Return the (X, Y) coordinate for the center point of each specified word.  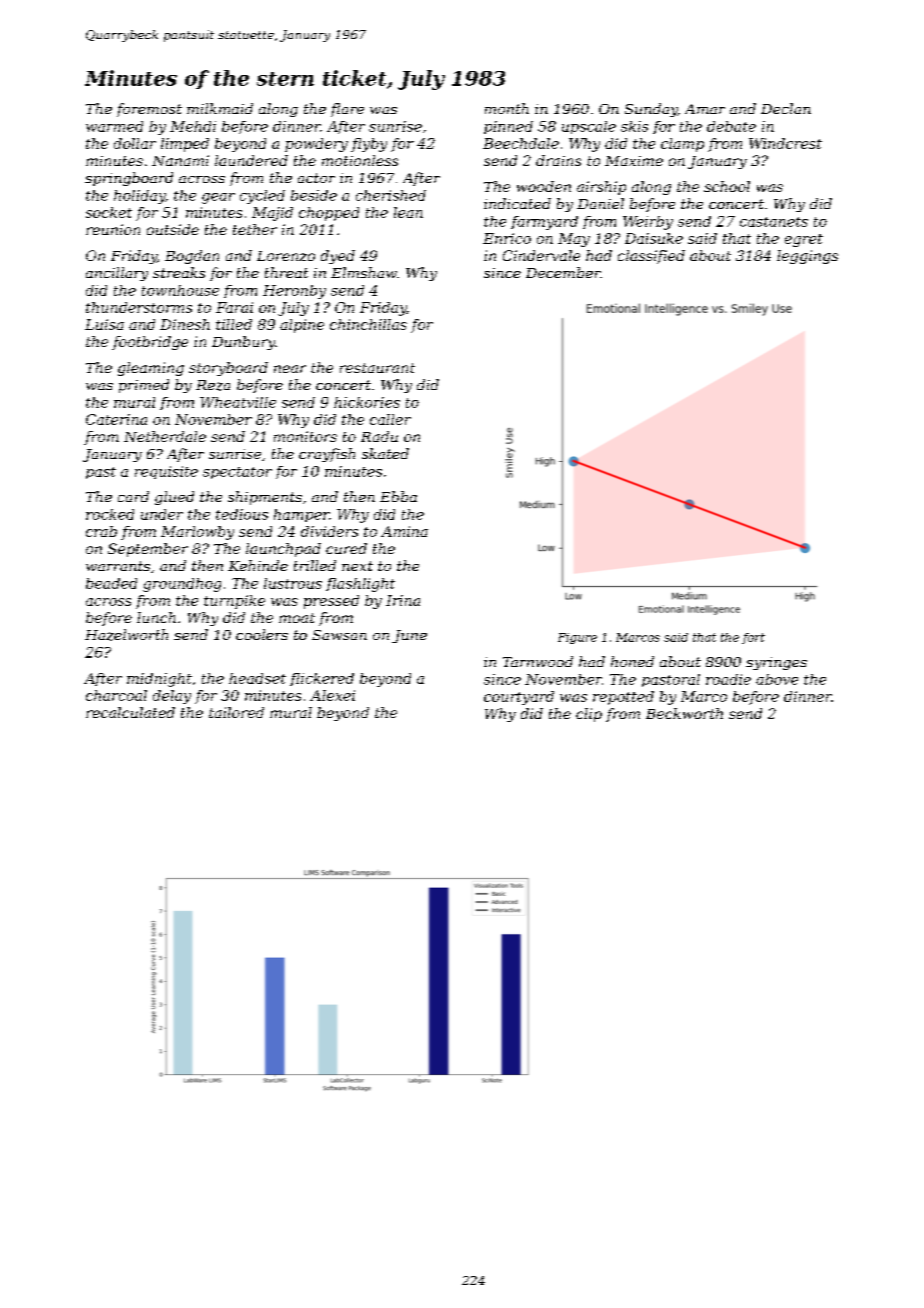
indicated (517, 203)
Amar (705, 109)
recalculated (130, 712)
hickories (367, 402)
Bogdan (192, 257)
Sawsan (339, 635)
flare (347, 110)
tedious (242, 514)
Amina (404, 531)
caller (390, 419)
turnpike (234, 602)
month (507, 108)
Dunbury (243, 343)
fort (753, 638)
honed (632, 661)
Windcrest (785, 143)
